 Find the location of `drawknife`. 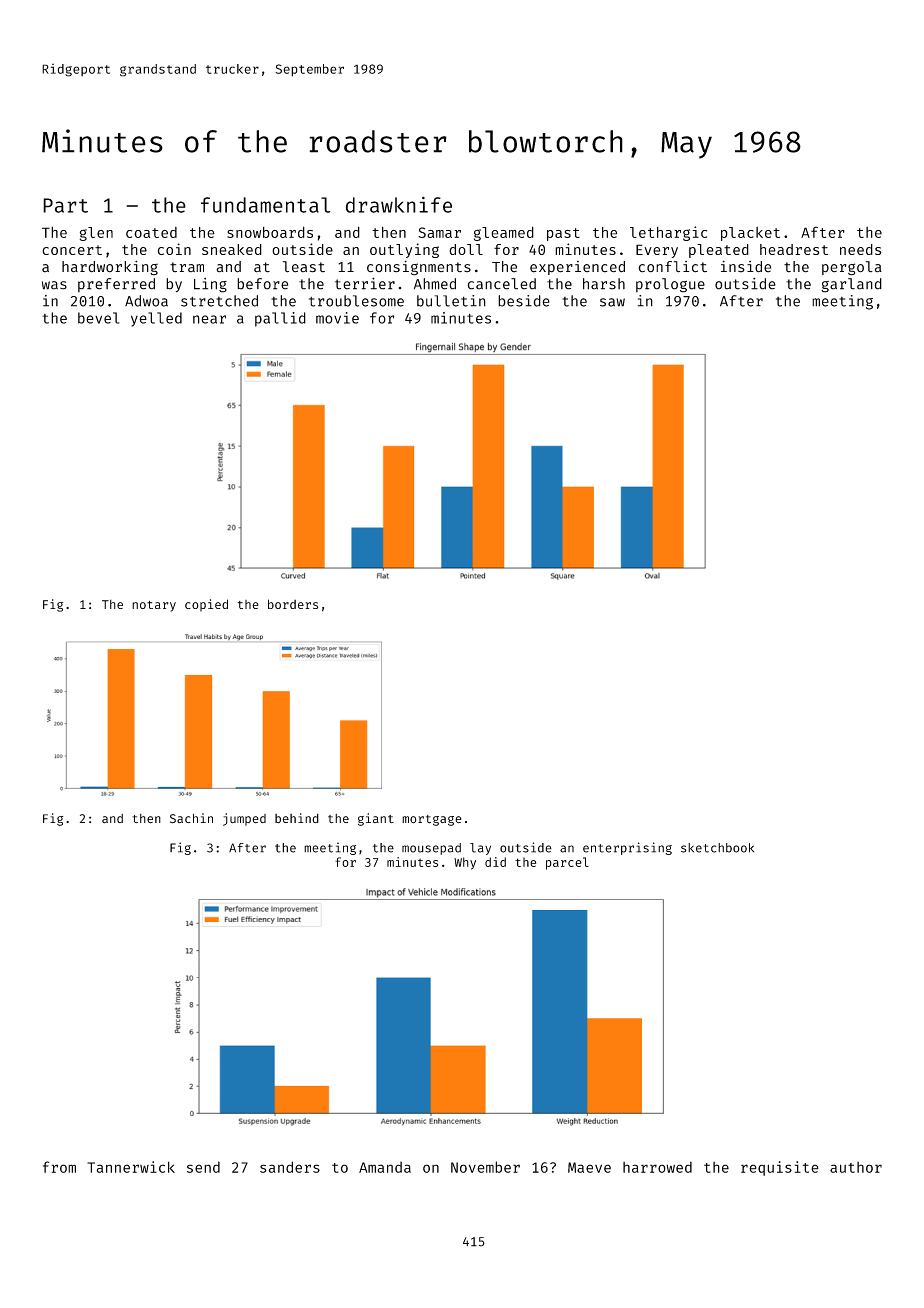

drawknife is located at coordinates (399, 205).
